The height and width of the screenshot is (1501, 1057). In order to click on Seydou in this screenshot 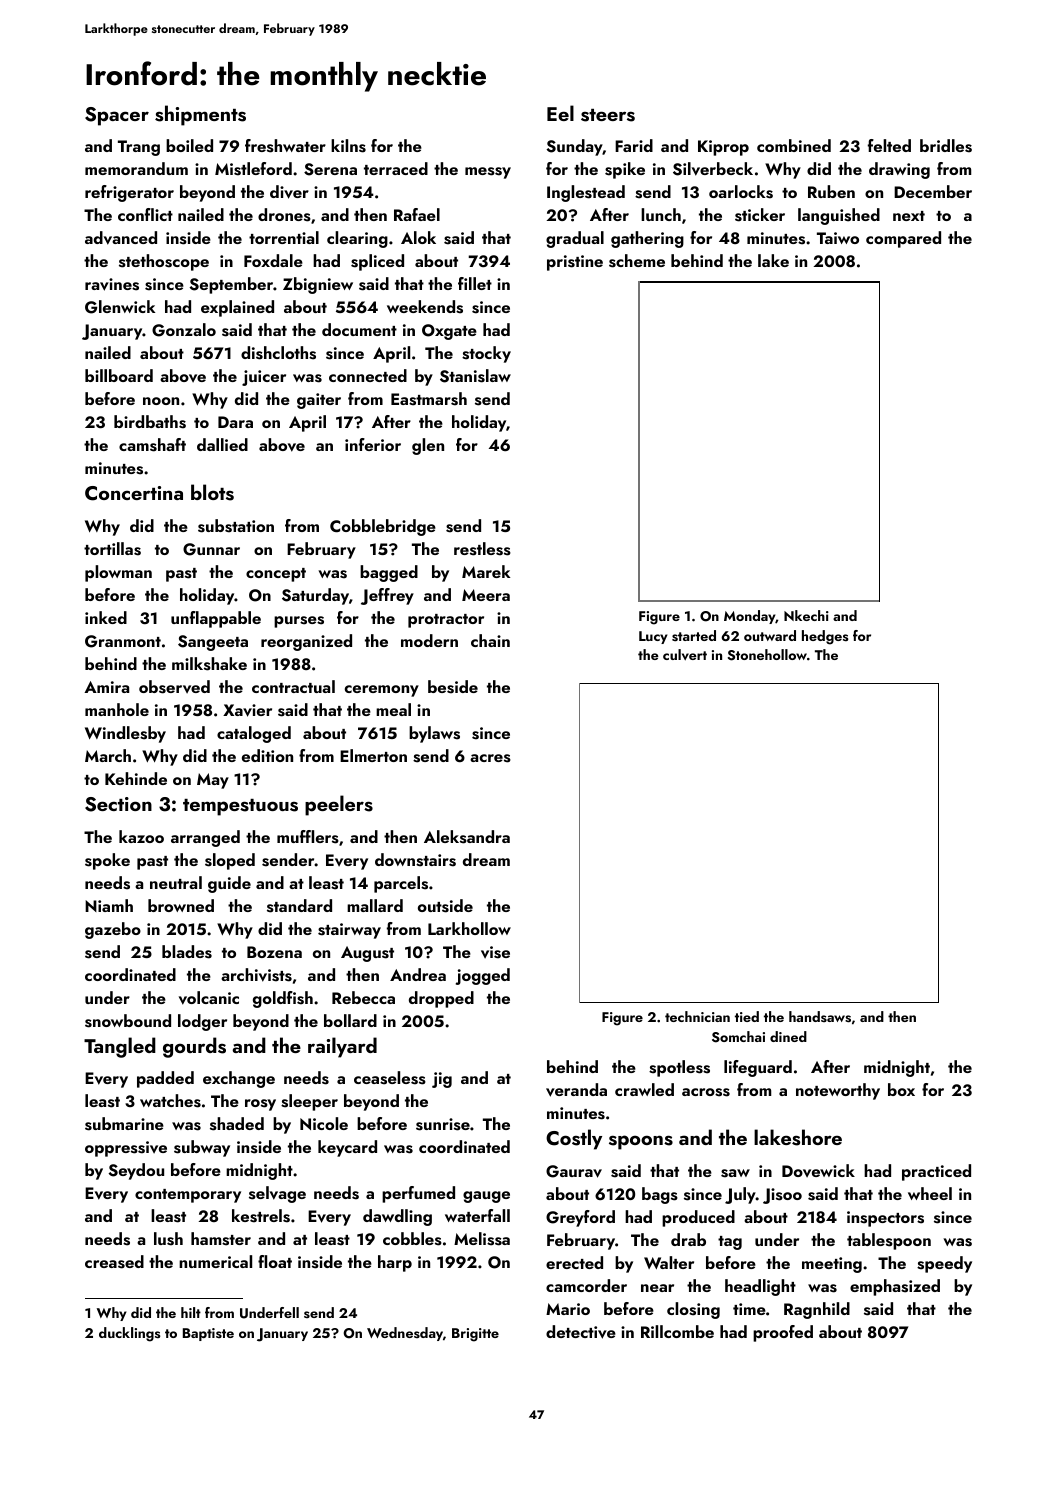, I will do `click(136, 1171)`.
